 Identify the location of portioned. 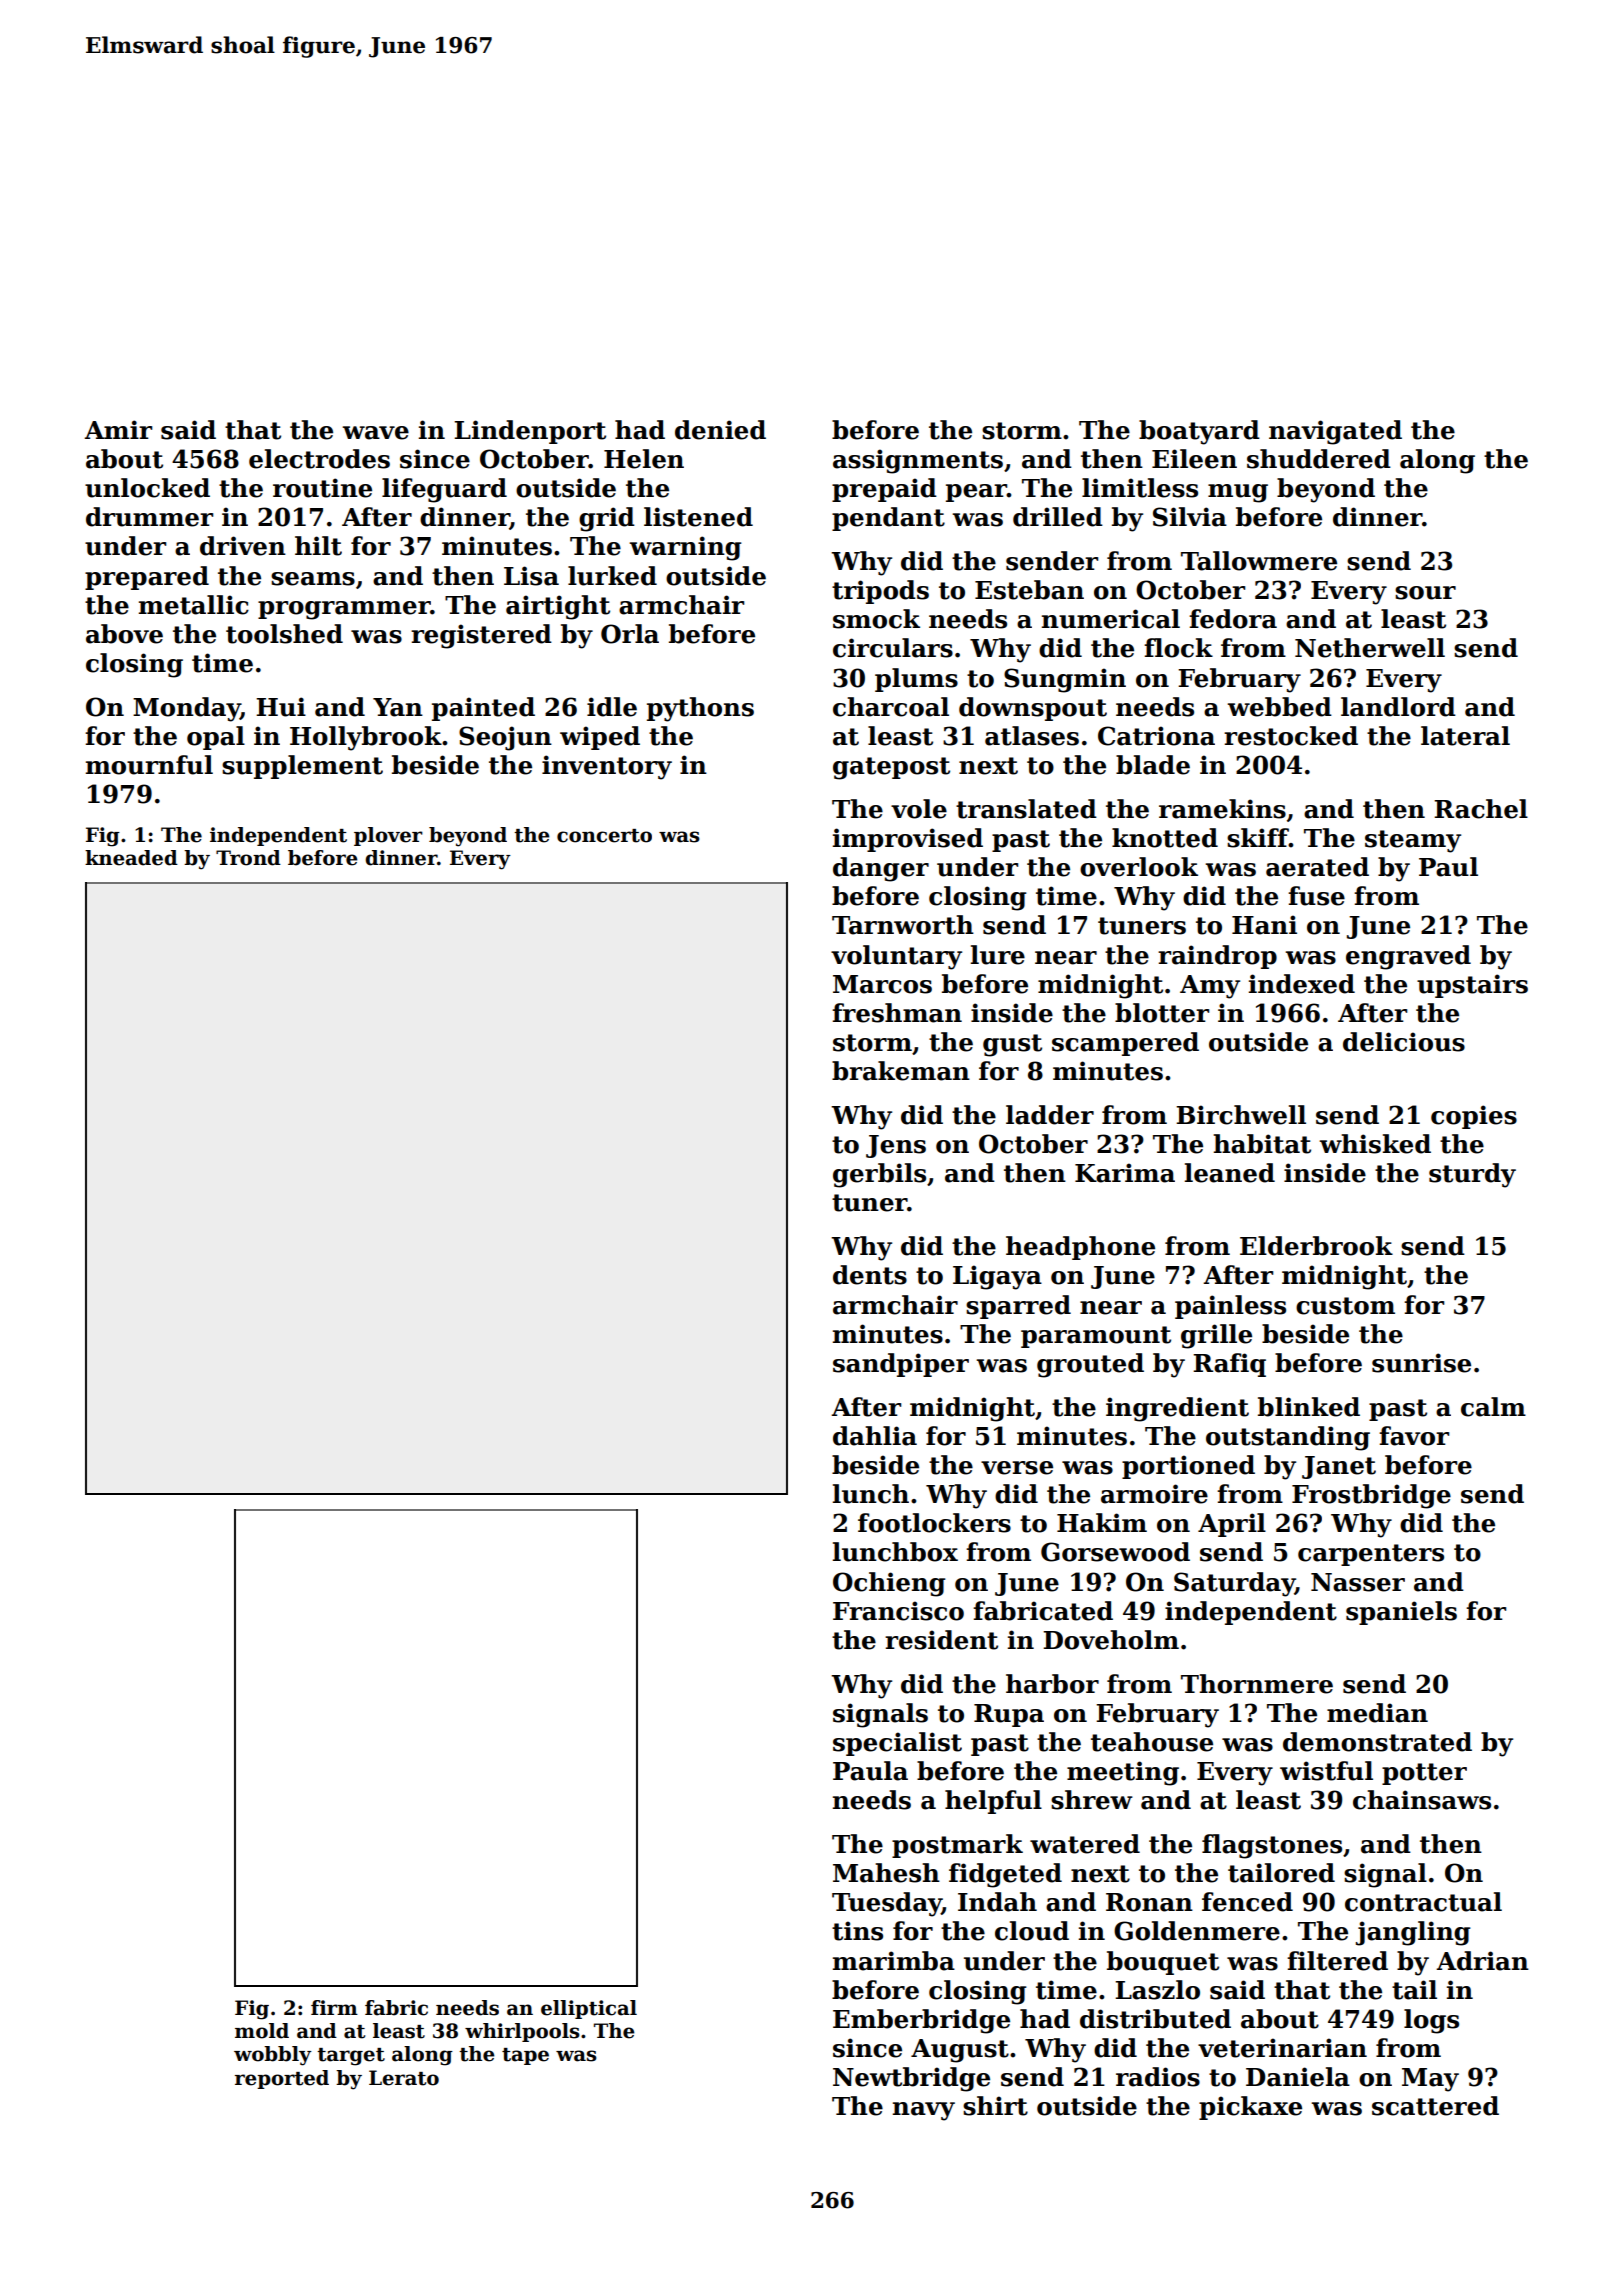
(1188, 1467).
